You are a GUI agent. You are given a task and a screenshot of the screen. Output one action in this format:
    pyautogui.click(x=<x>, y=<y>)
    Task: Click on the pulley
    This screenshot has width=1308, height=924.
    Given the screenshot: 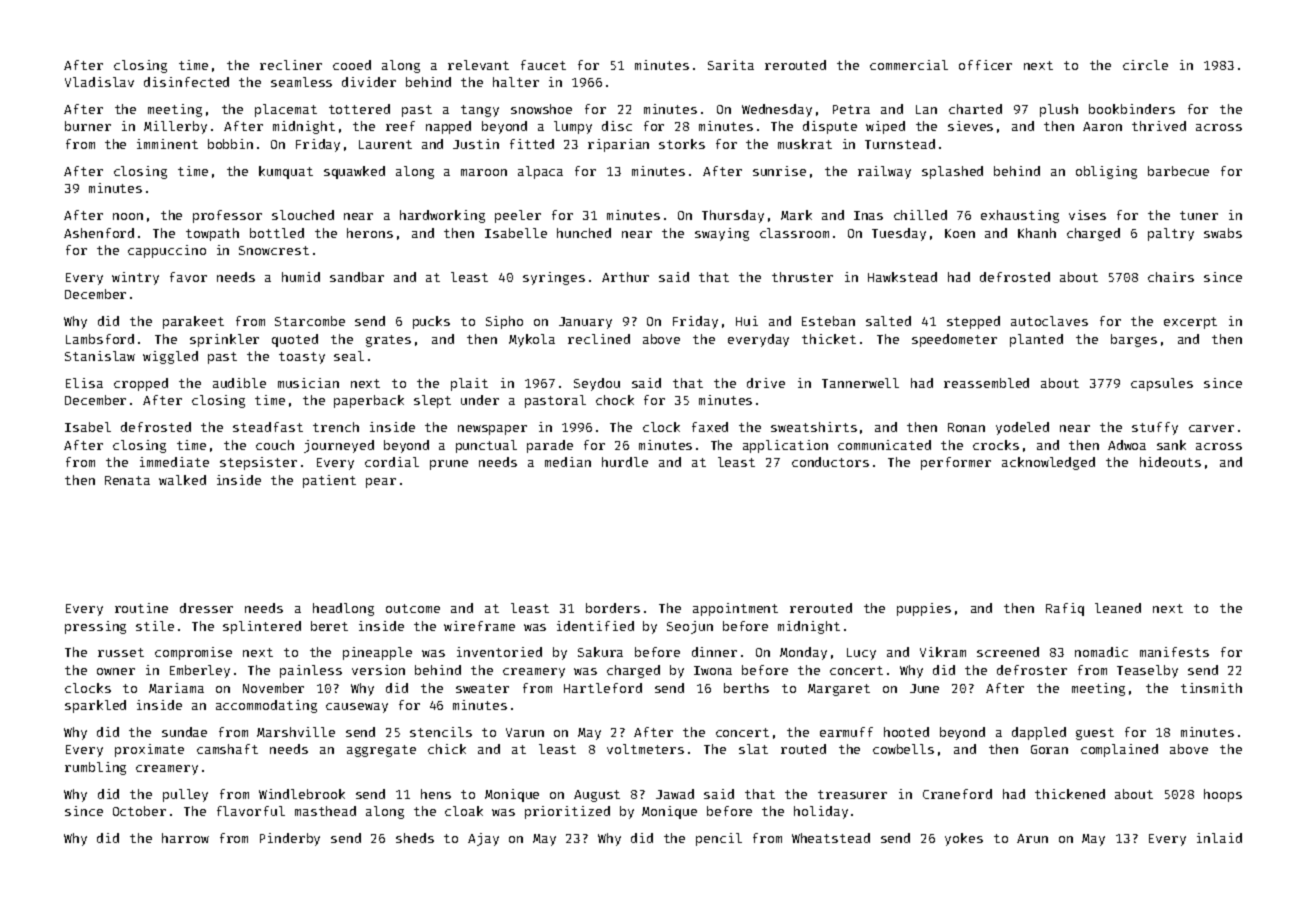 What is the action you would take?
    pyautogui.click(x=185, y=795)
